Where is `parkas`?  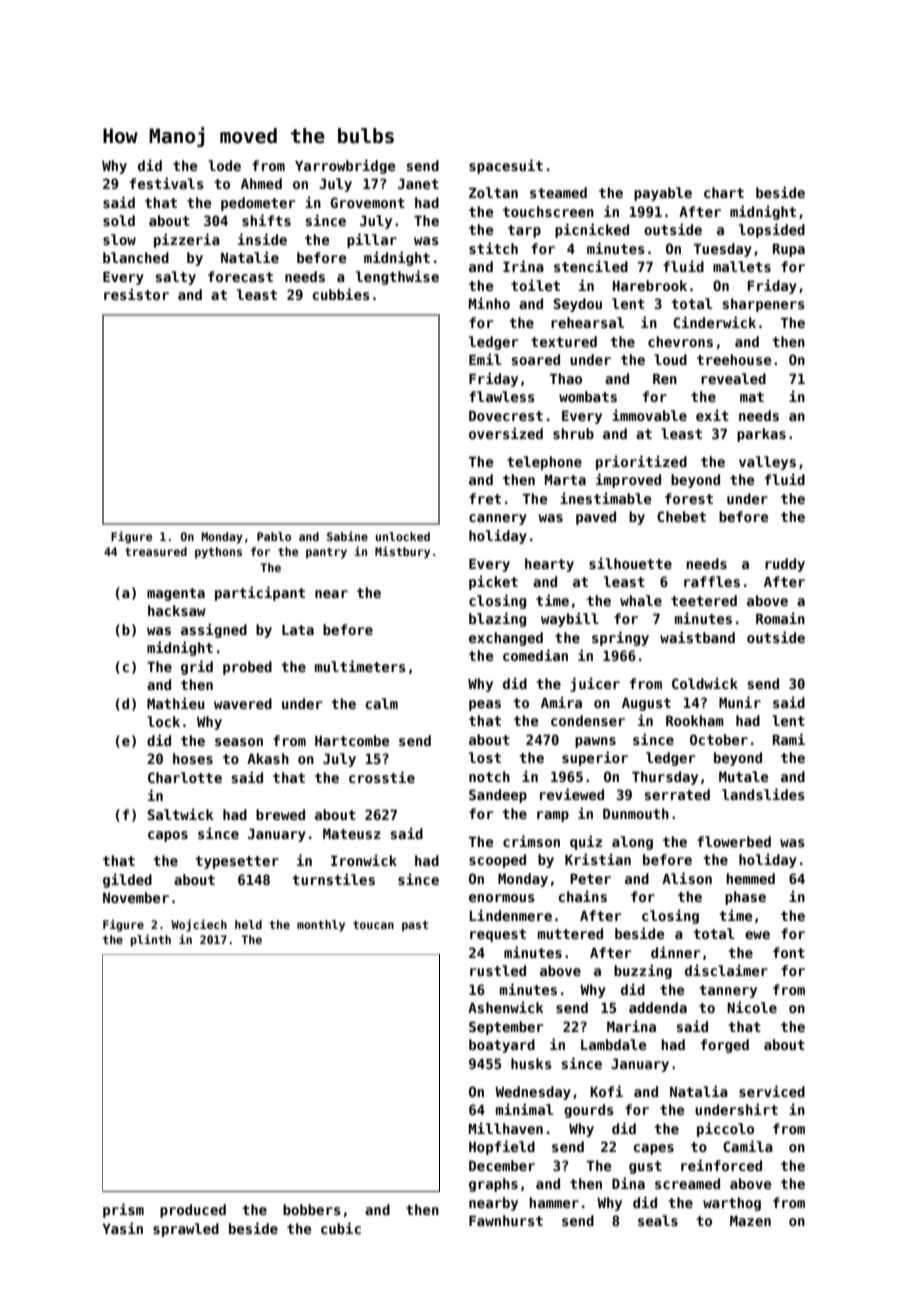
parkas is located at coordinates (761, 435).
